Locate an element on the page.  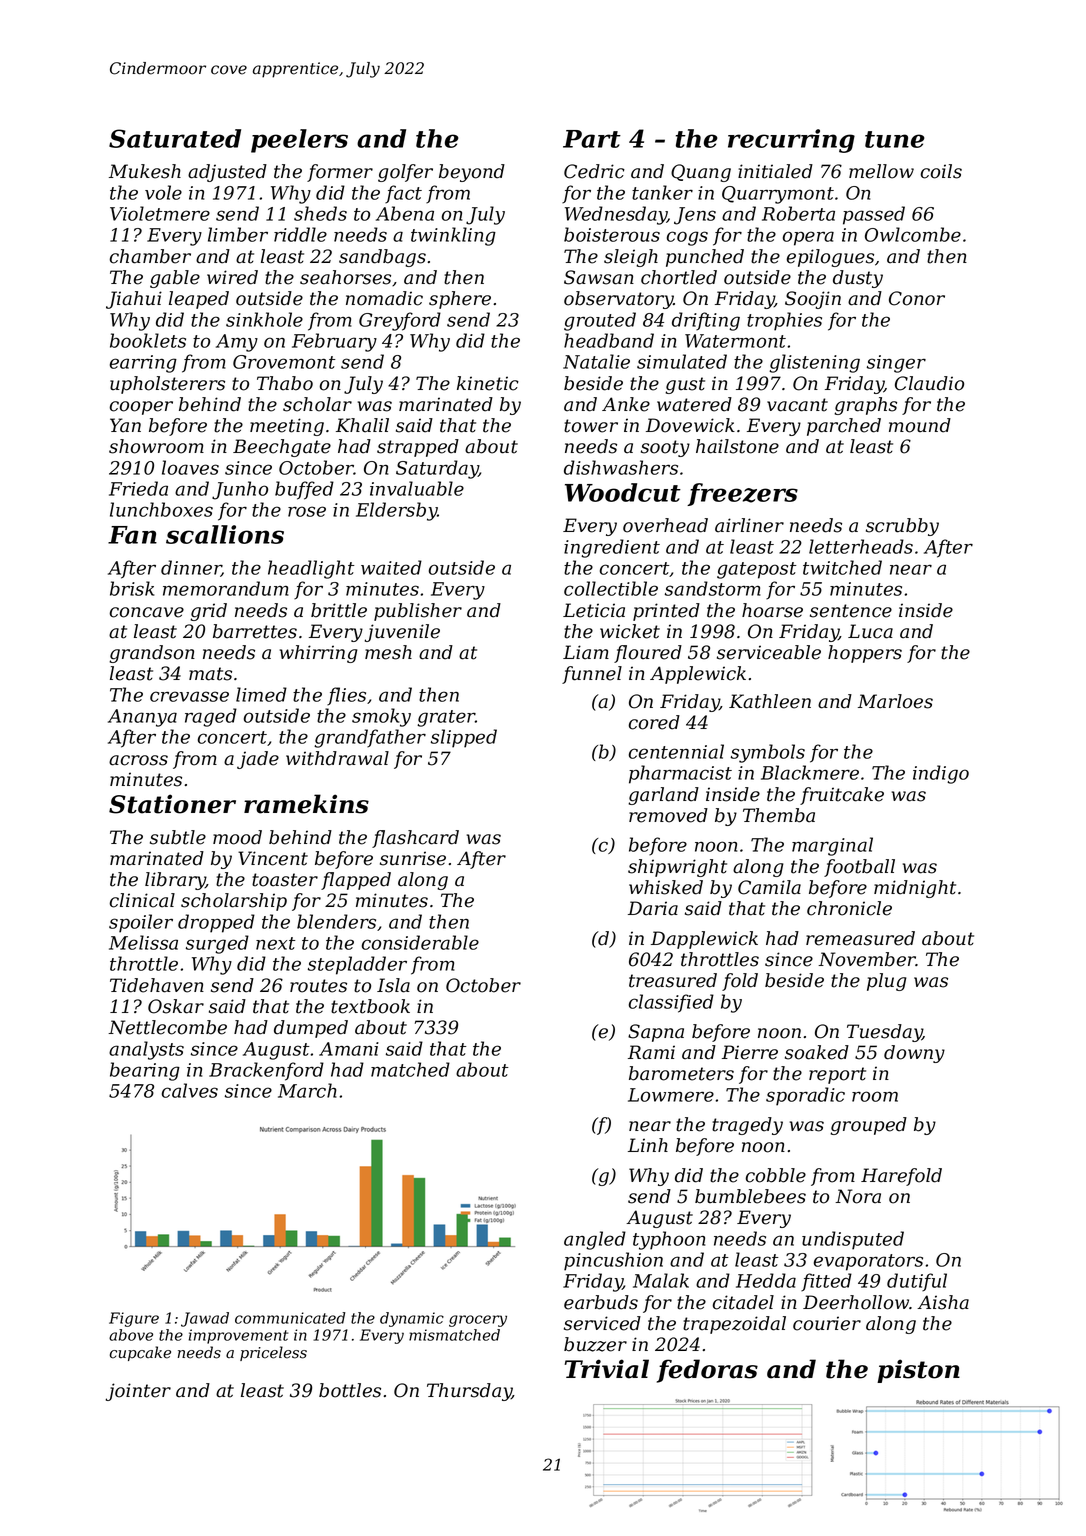
Marloes is located at coordinates (895, 701).
